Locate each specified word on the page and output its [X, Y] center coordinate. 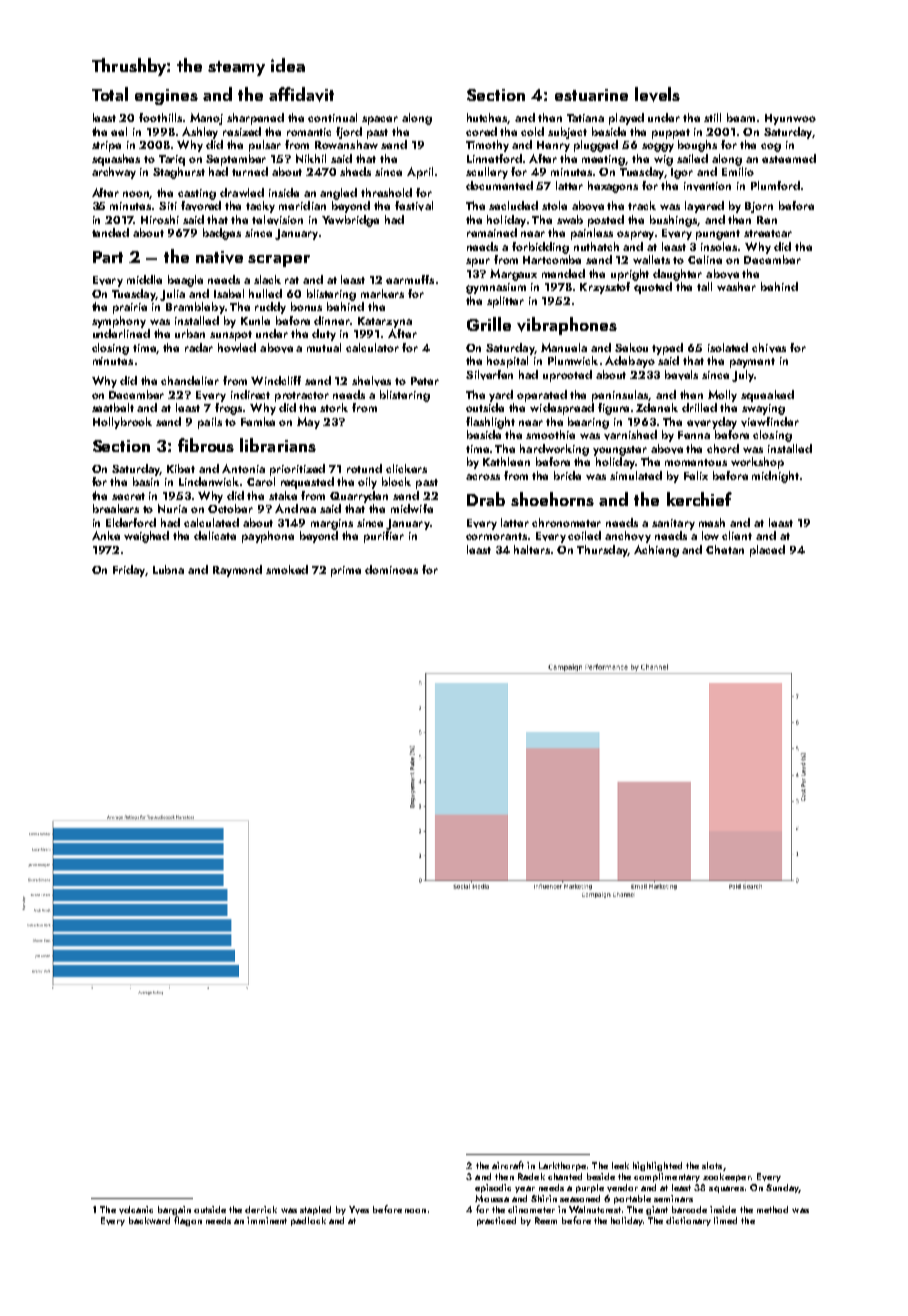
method [772, 1209]
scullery [487, 173]
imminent [267, 1220]
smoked [287, 569]
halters [532, 549]
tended [110, 232]
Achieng [656, 551]
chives [769, 348]
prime [346, 571]
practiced [496, 1221]
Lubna [168, 569]
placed [767, 551]
